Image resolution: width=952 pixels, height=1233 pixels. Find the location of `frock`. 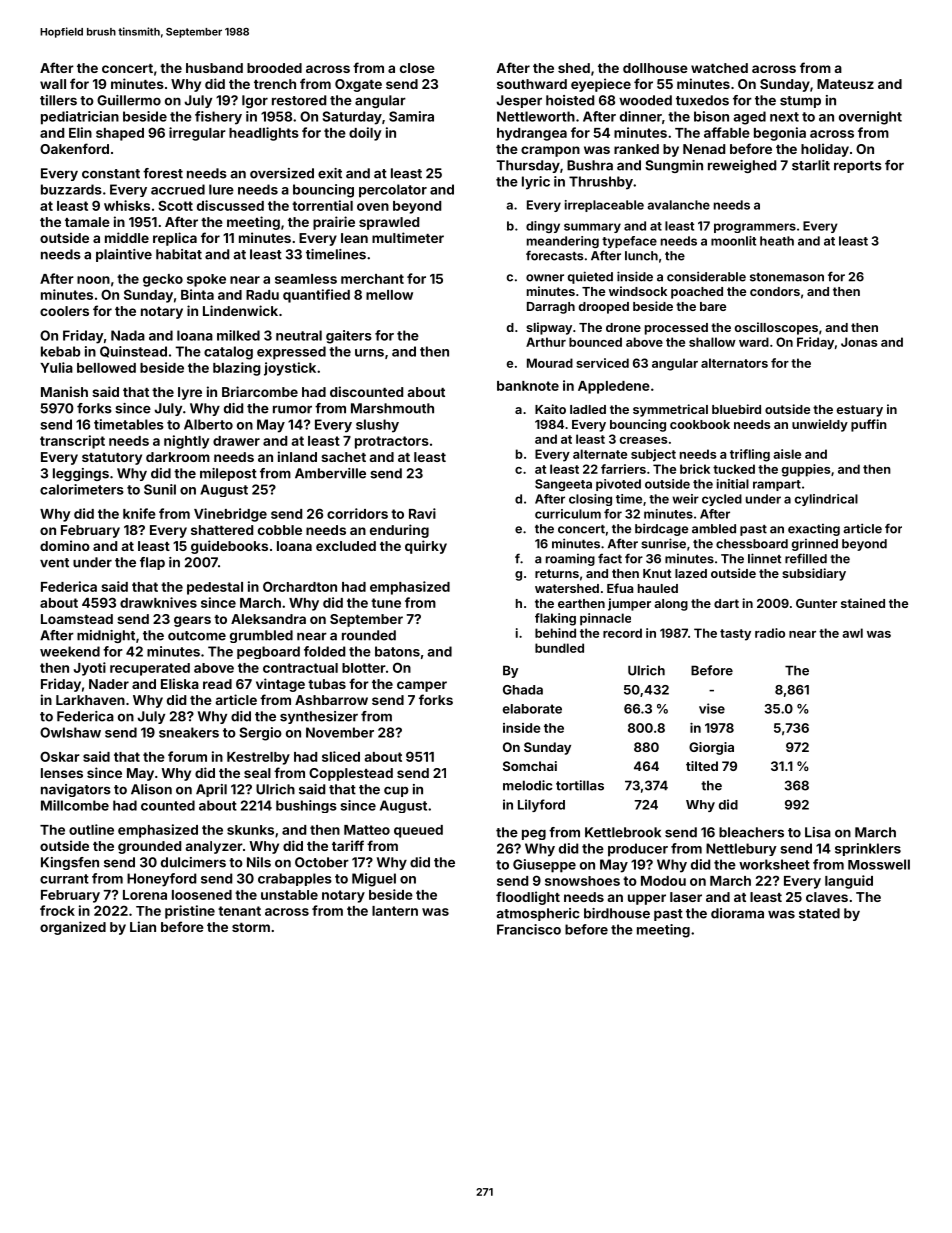

frock is located at coordinates (57, 910).
